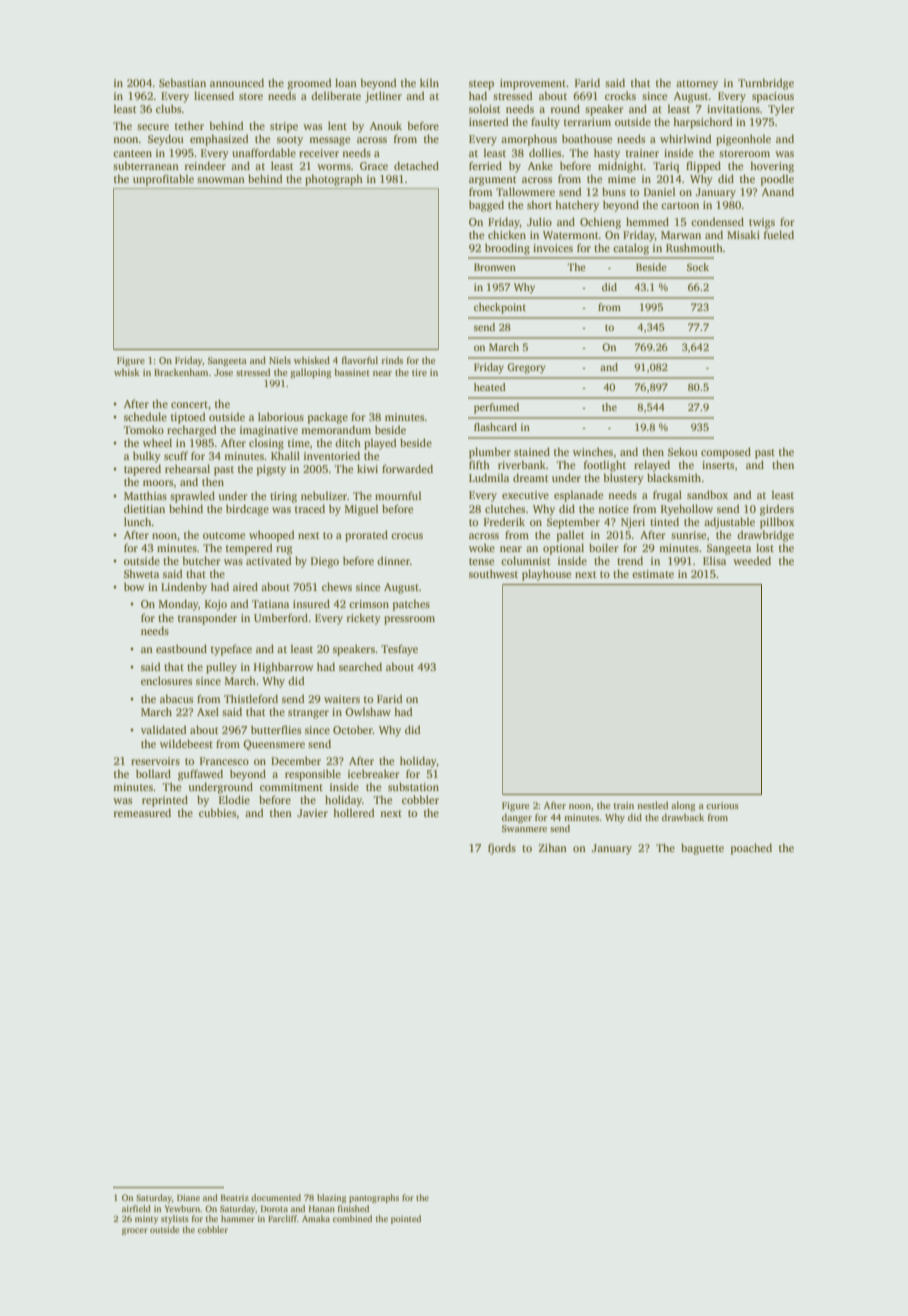 The image size is (908, 1316). Describe the element at coordinates (482, 547) in the page. I see `woke` at that location.
